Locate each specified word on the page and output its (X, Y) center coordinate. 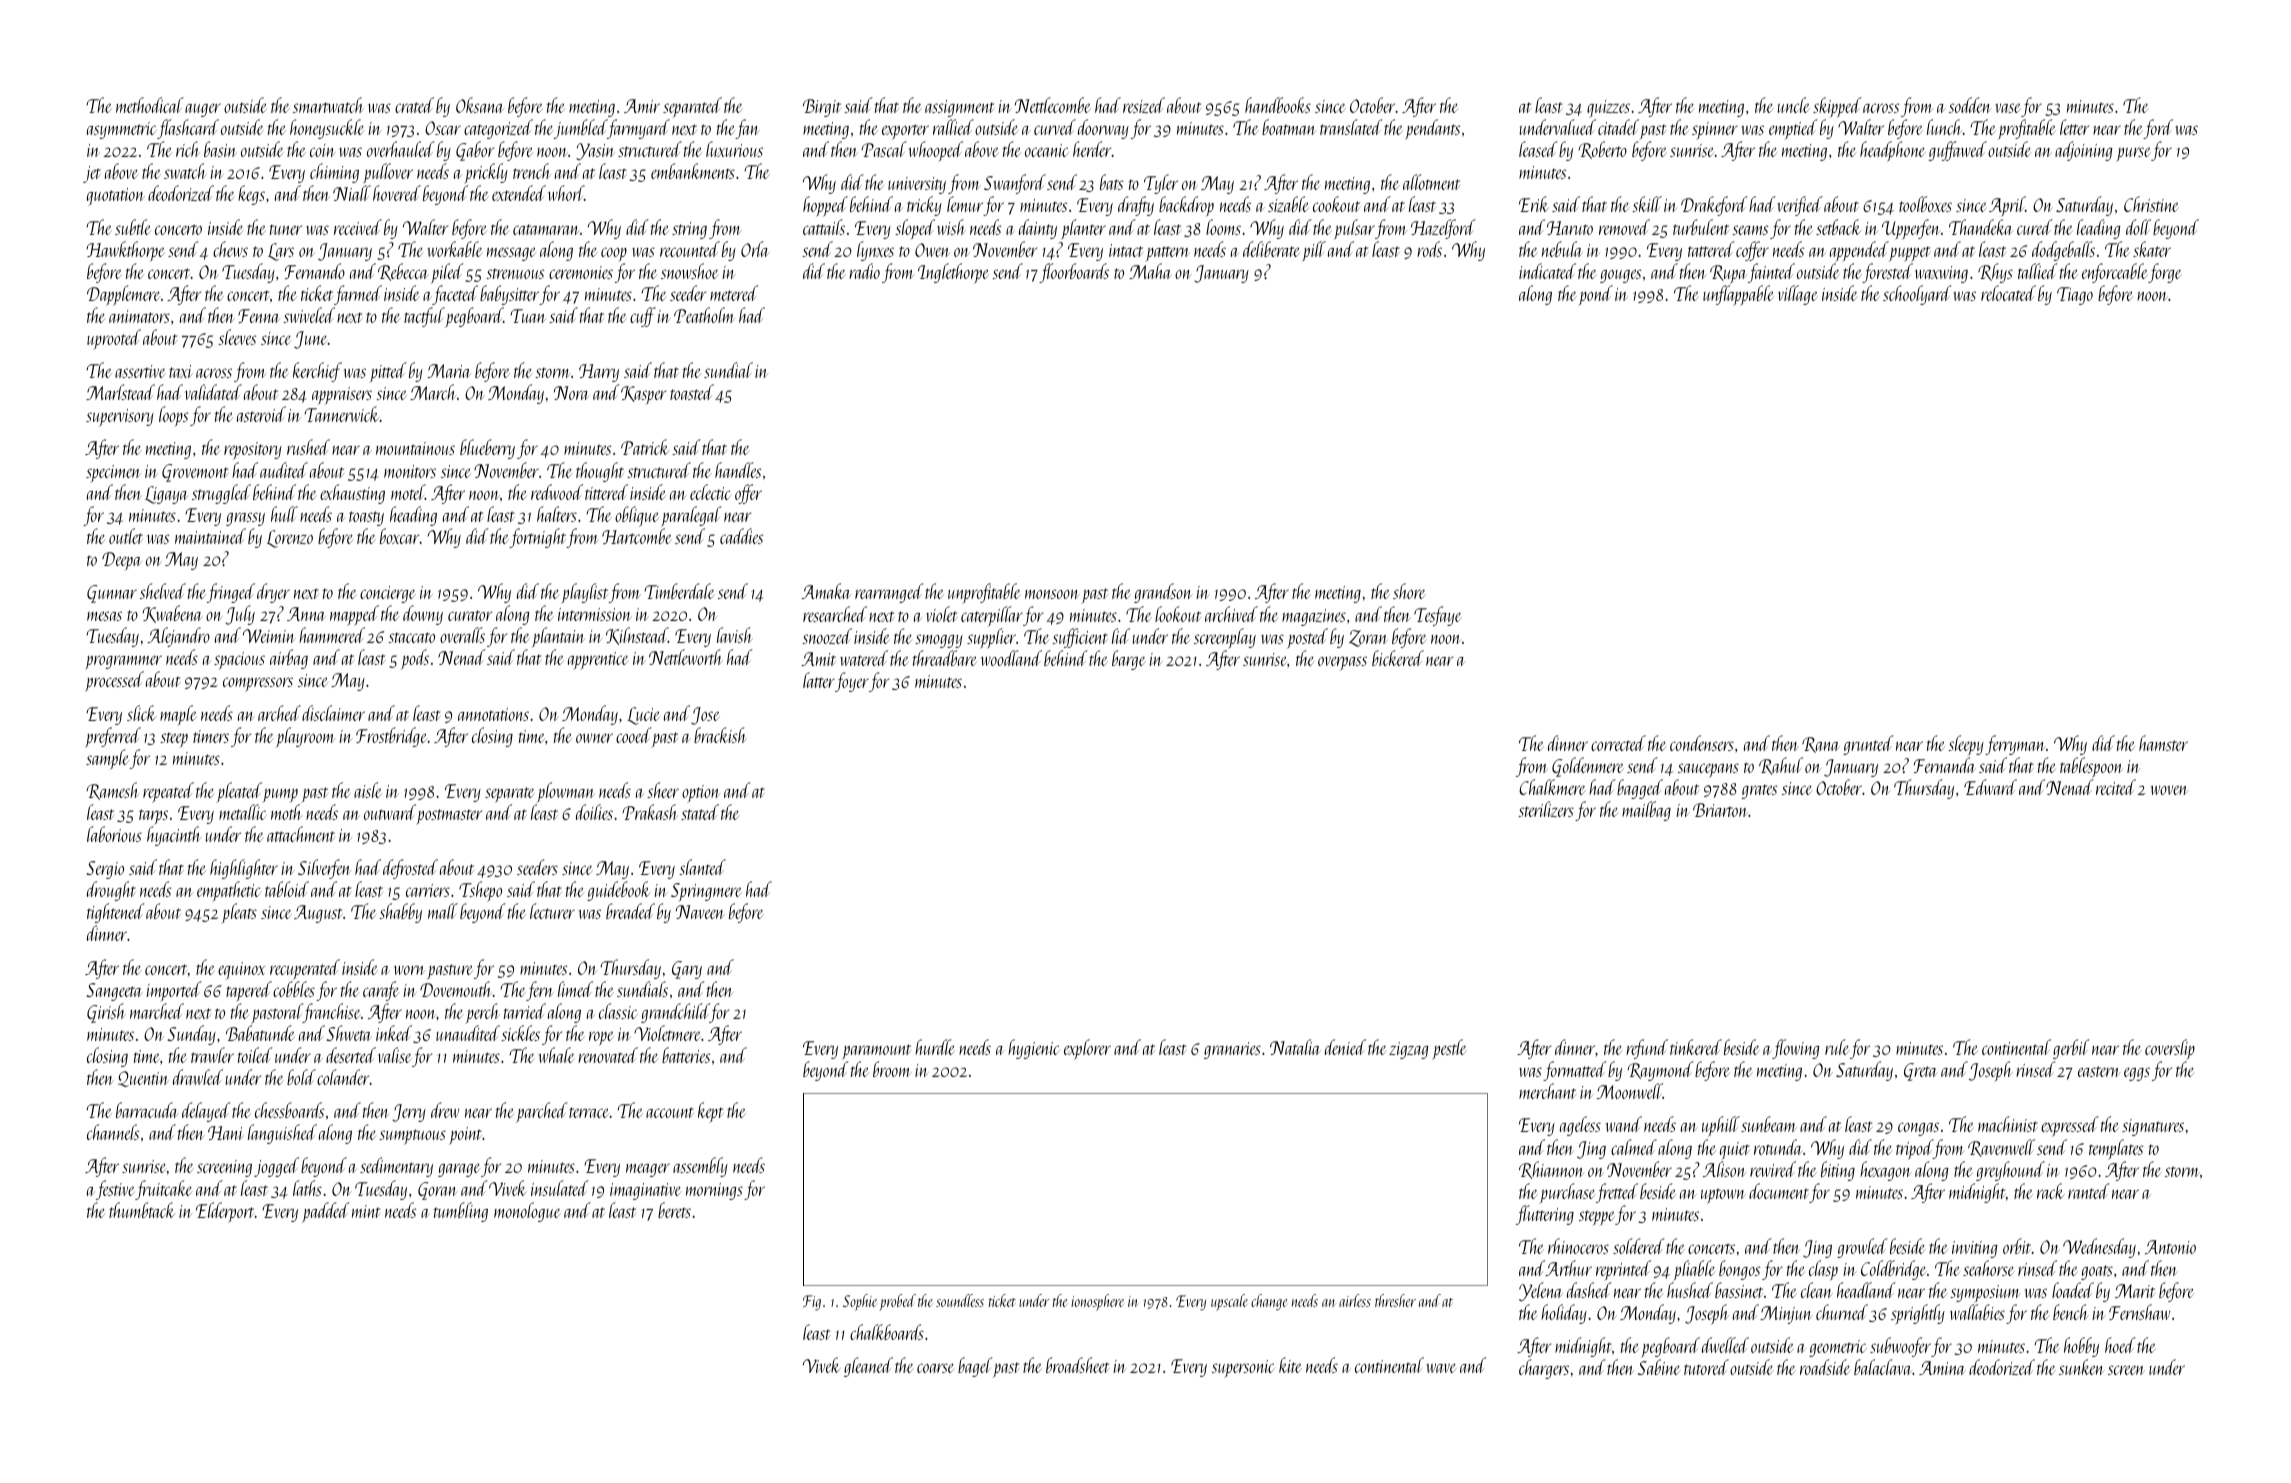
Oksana (480, 105)
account (670, 1112)
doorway (1103, 129)
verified (1800, 206)
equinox (241, 971)
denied (1345, 1047)
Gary (687, 970)
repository (253, 451)
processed (114, 681)
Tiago (2075, 296)
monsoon (1052, 594)
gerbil (2071, 1049)
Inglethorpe (953, 273)
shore (1409, 591)
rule (1837, 1047)
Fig (812, 1303)
